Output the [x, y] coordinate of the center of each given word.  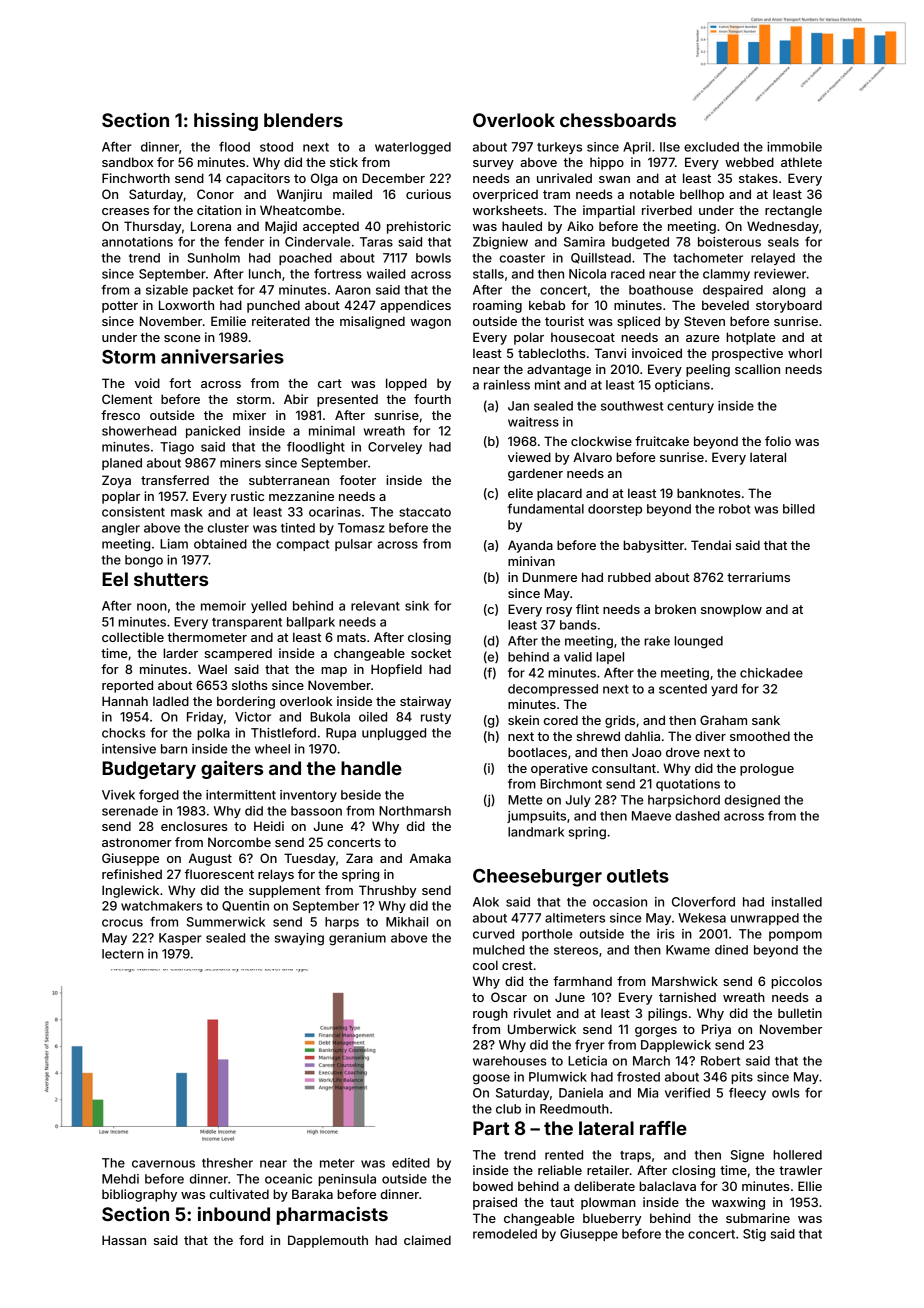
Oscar [509, 997]
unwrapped [765, 919]
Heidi [269, 826]
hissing [226, 122]
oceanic [288, 1179]
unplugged [394, 734]
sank [766, 720]
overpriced [505, 195]
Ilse [670, 147]
